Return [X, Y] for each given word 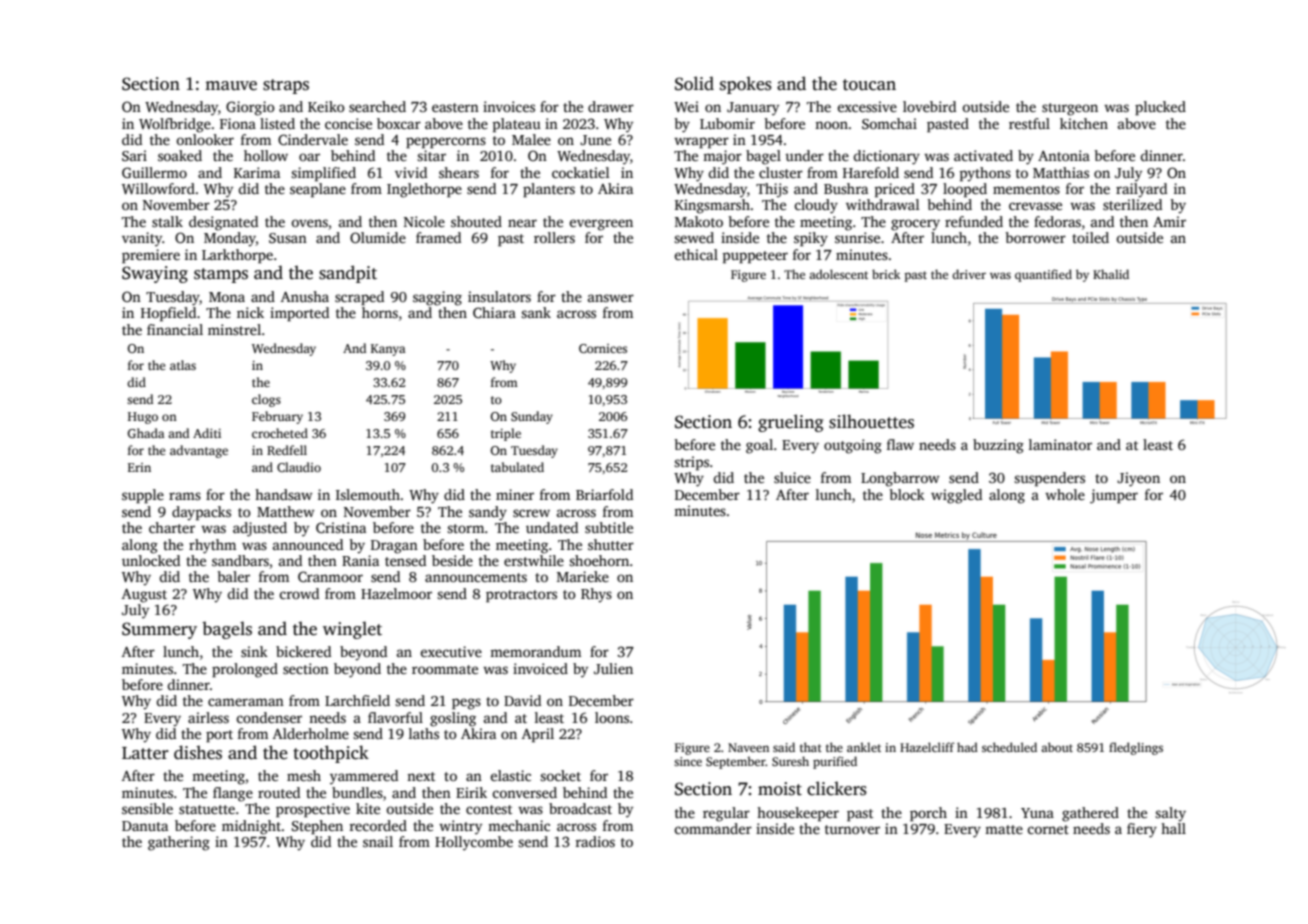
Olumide [378, 237]
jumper [1114, 496]
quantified [1043, 275]
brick [886, 274]
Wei [686, 106]
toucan [869, 85]
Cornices [603, 348]
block [907, 494]
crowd [299, 593]
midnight [251, 827]
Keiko [326, 106]
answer [611, 298]
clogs [266, 400]
